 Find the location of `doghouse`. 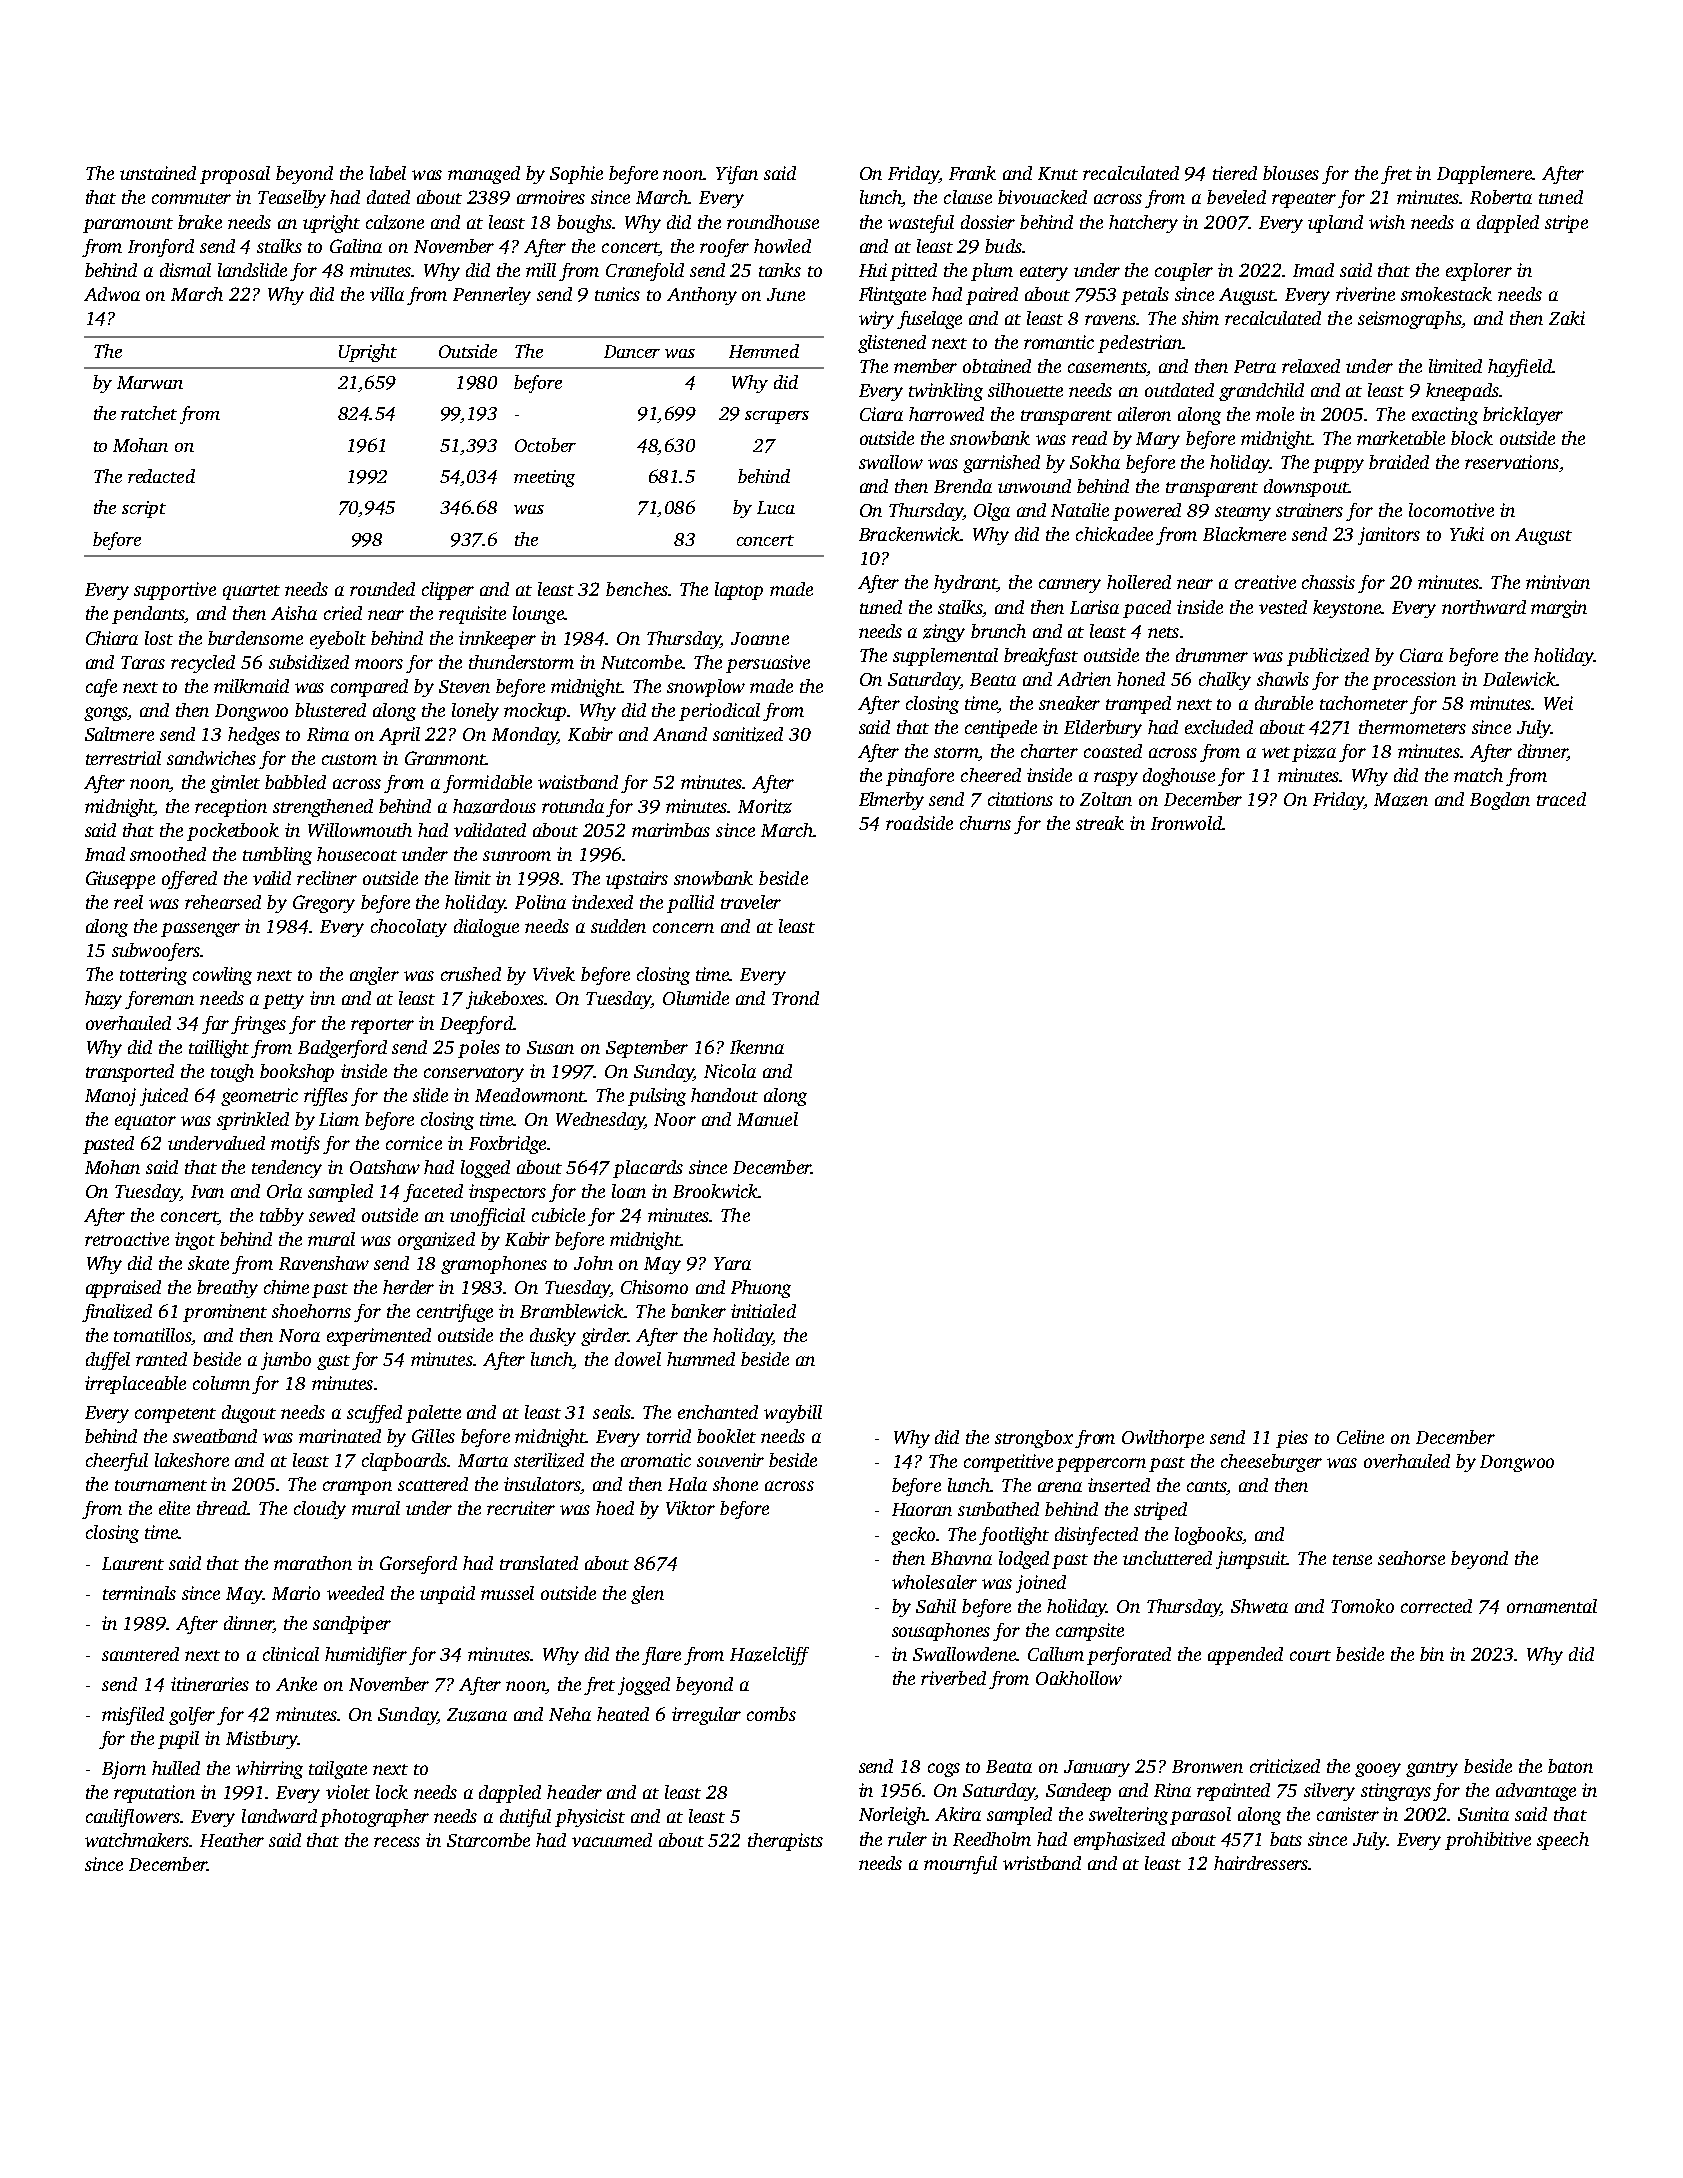

doghouse is located at coordinates (1179, 777).
